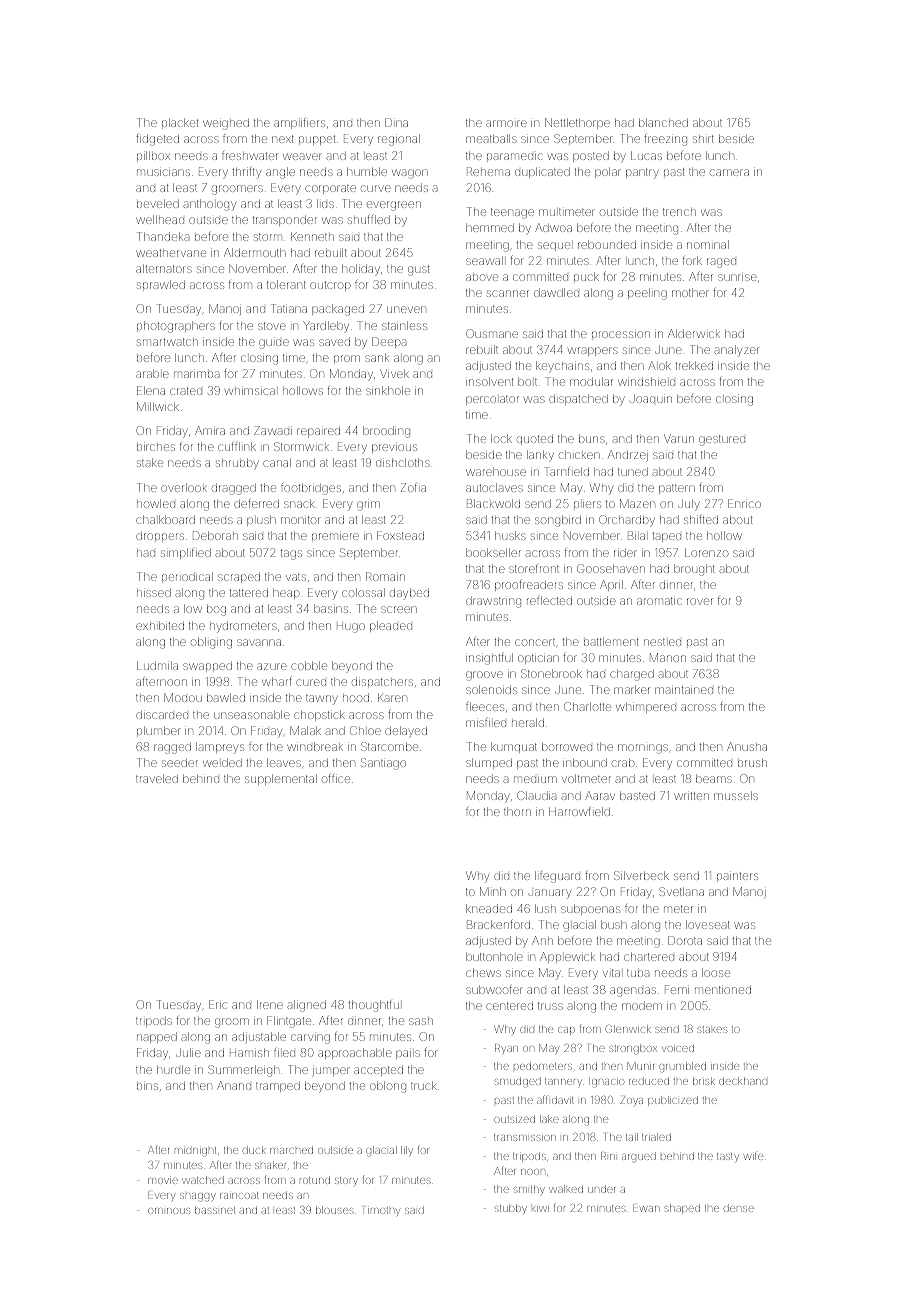 This image has height=1316, width=908. Describe the element at coordinates (158, 406) in the image. I see `Millwick` at that location.
